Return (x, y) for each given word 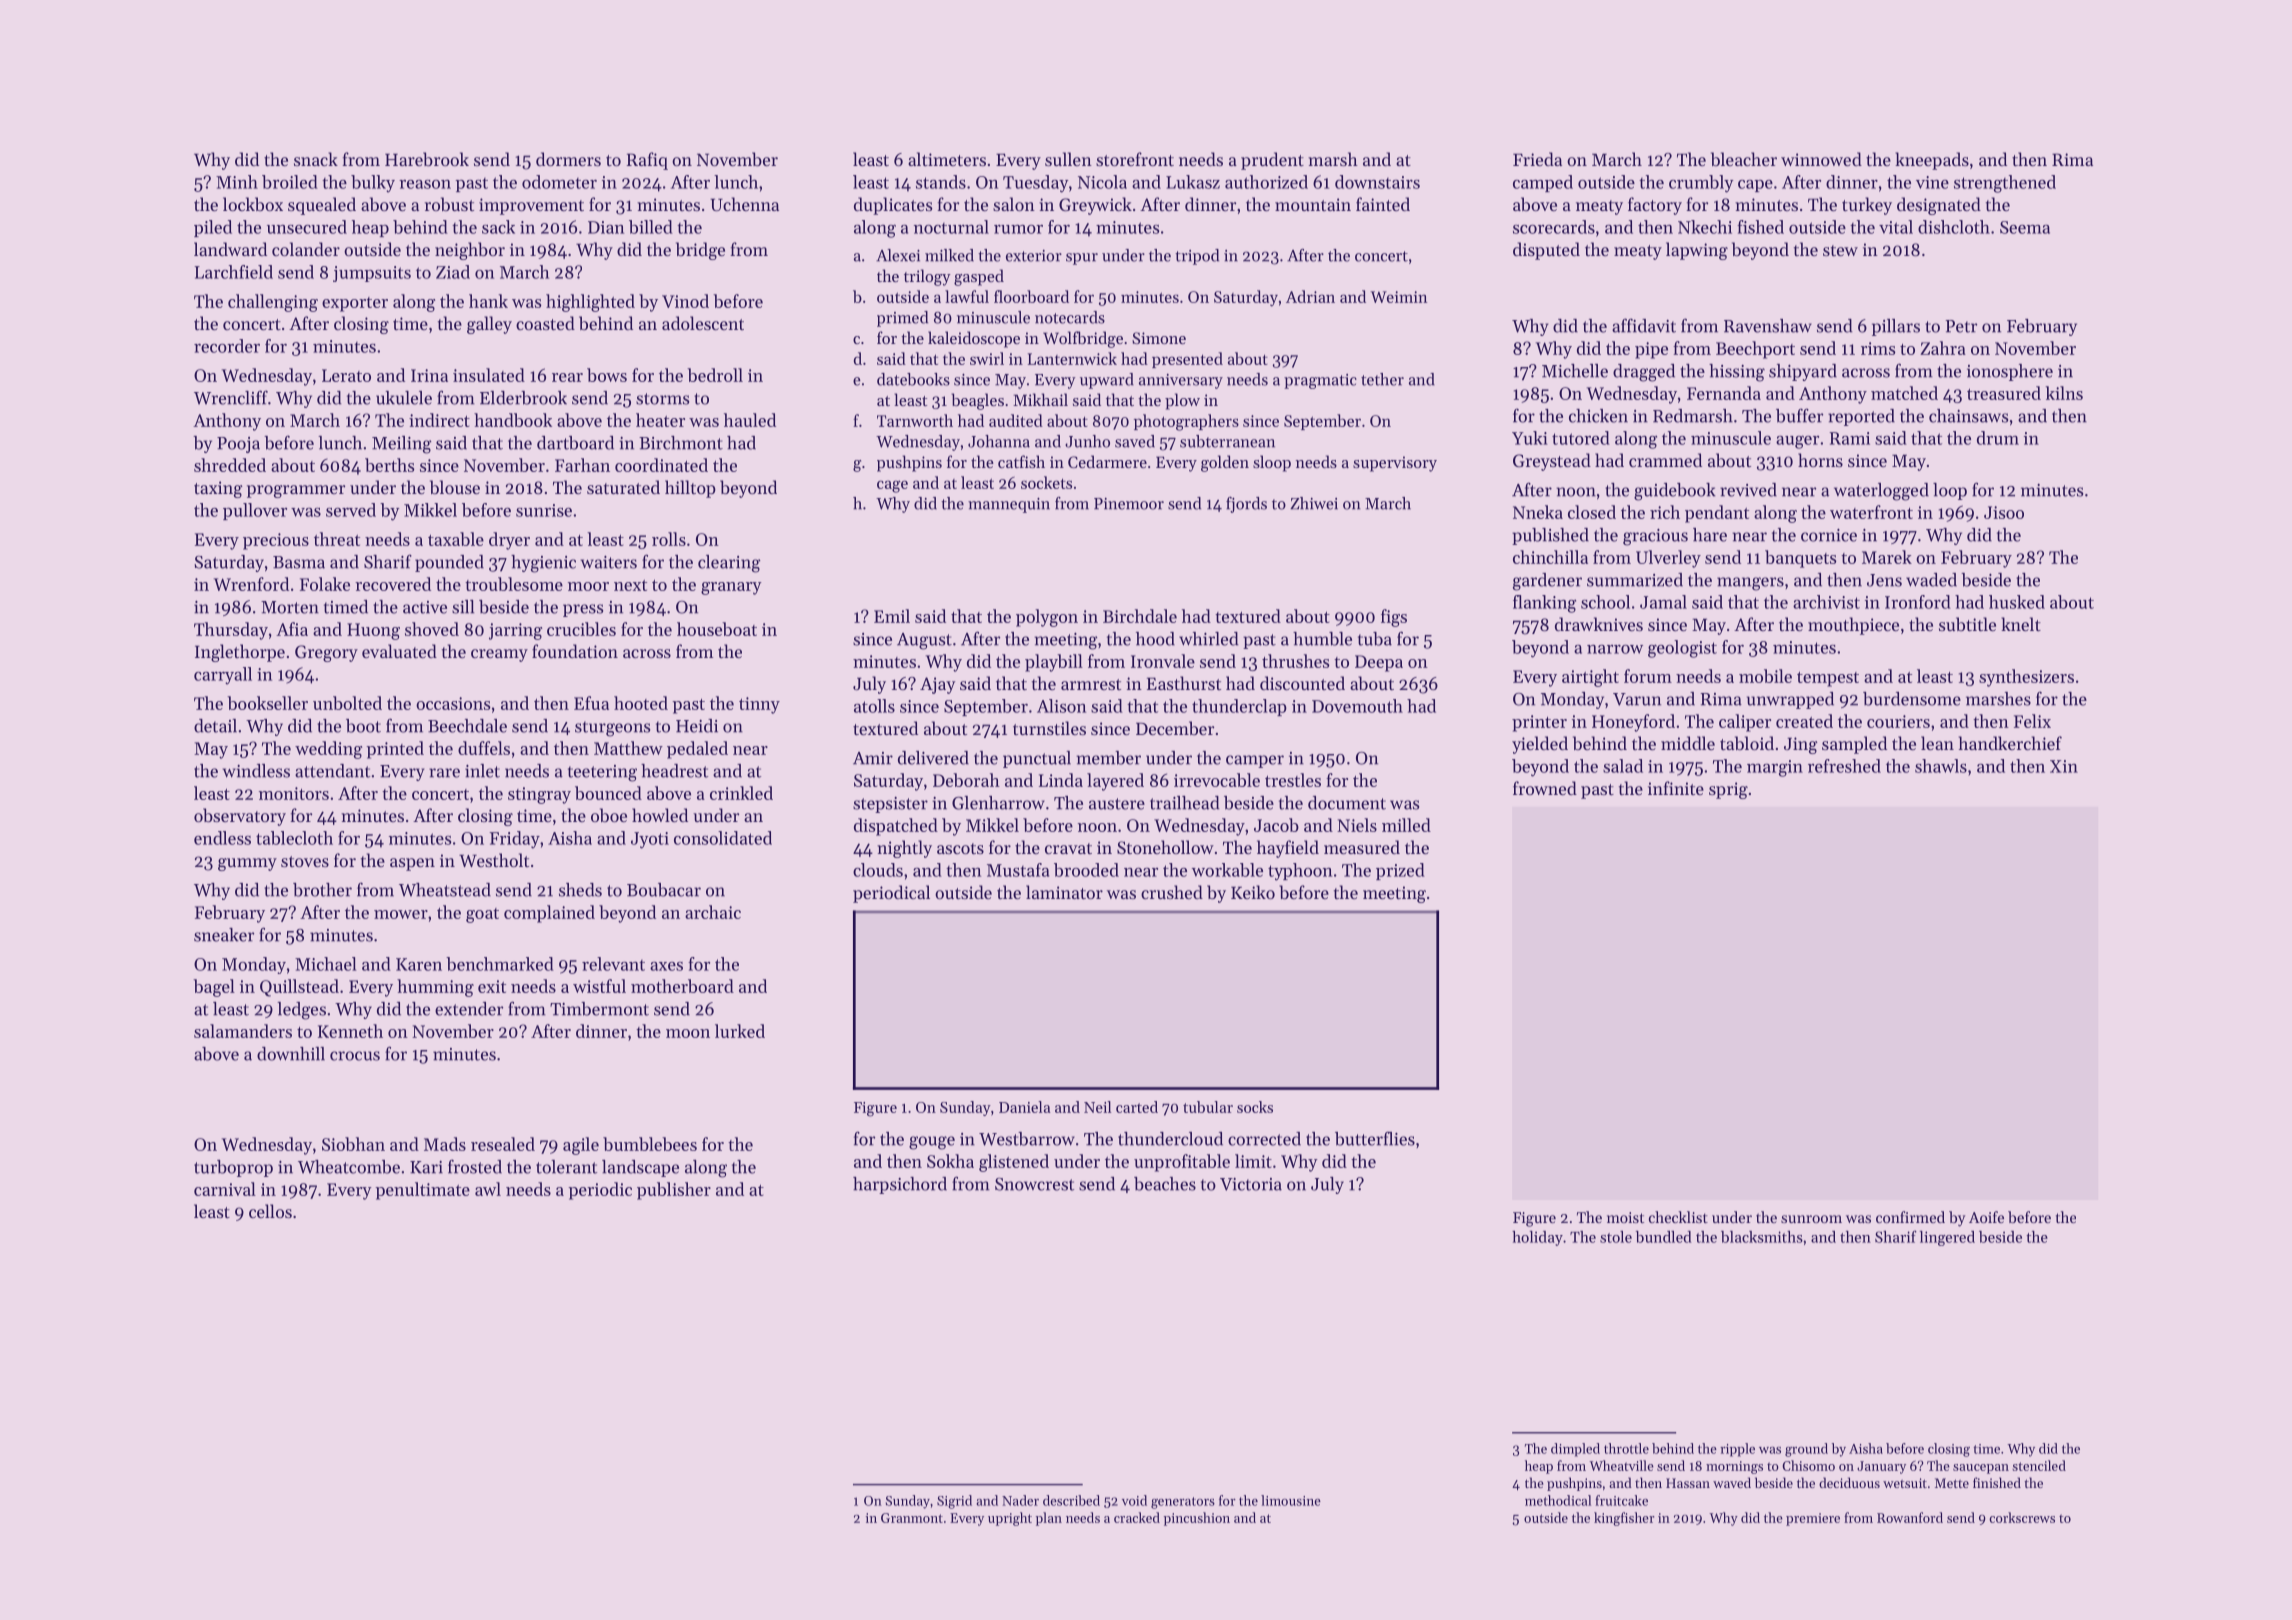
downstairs (1377, 182)
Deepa (1379, 663)
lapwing (1697, 251)
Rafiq (647, 161)
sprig (1728, 790)
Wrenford (251, 584)
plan (1049, 1519)
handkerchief (2010, 743)
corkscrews (2022, 1517)
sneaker (224, 935)
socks (1255, 1107)
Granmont (912, 1518)
